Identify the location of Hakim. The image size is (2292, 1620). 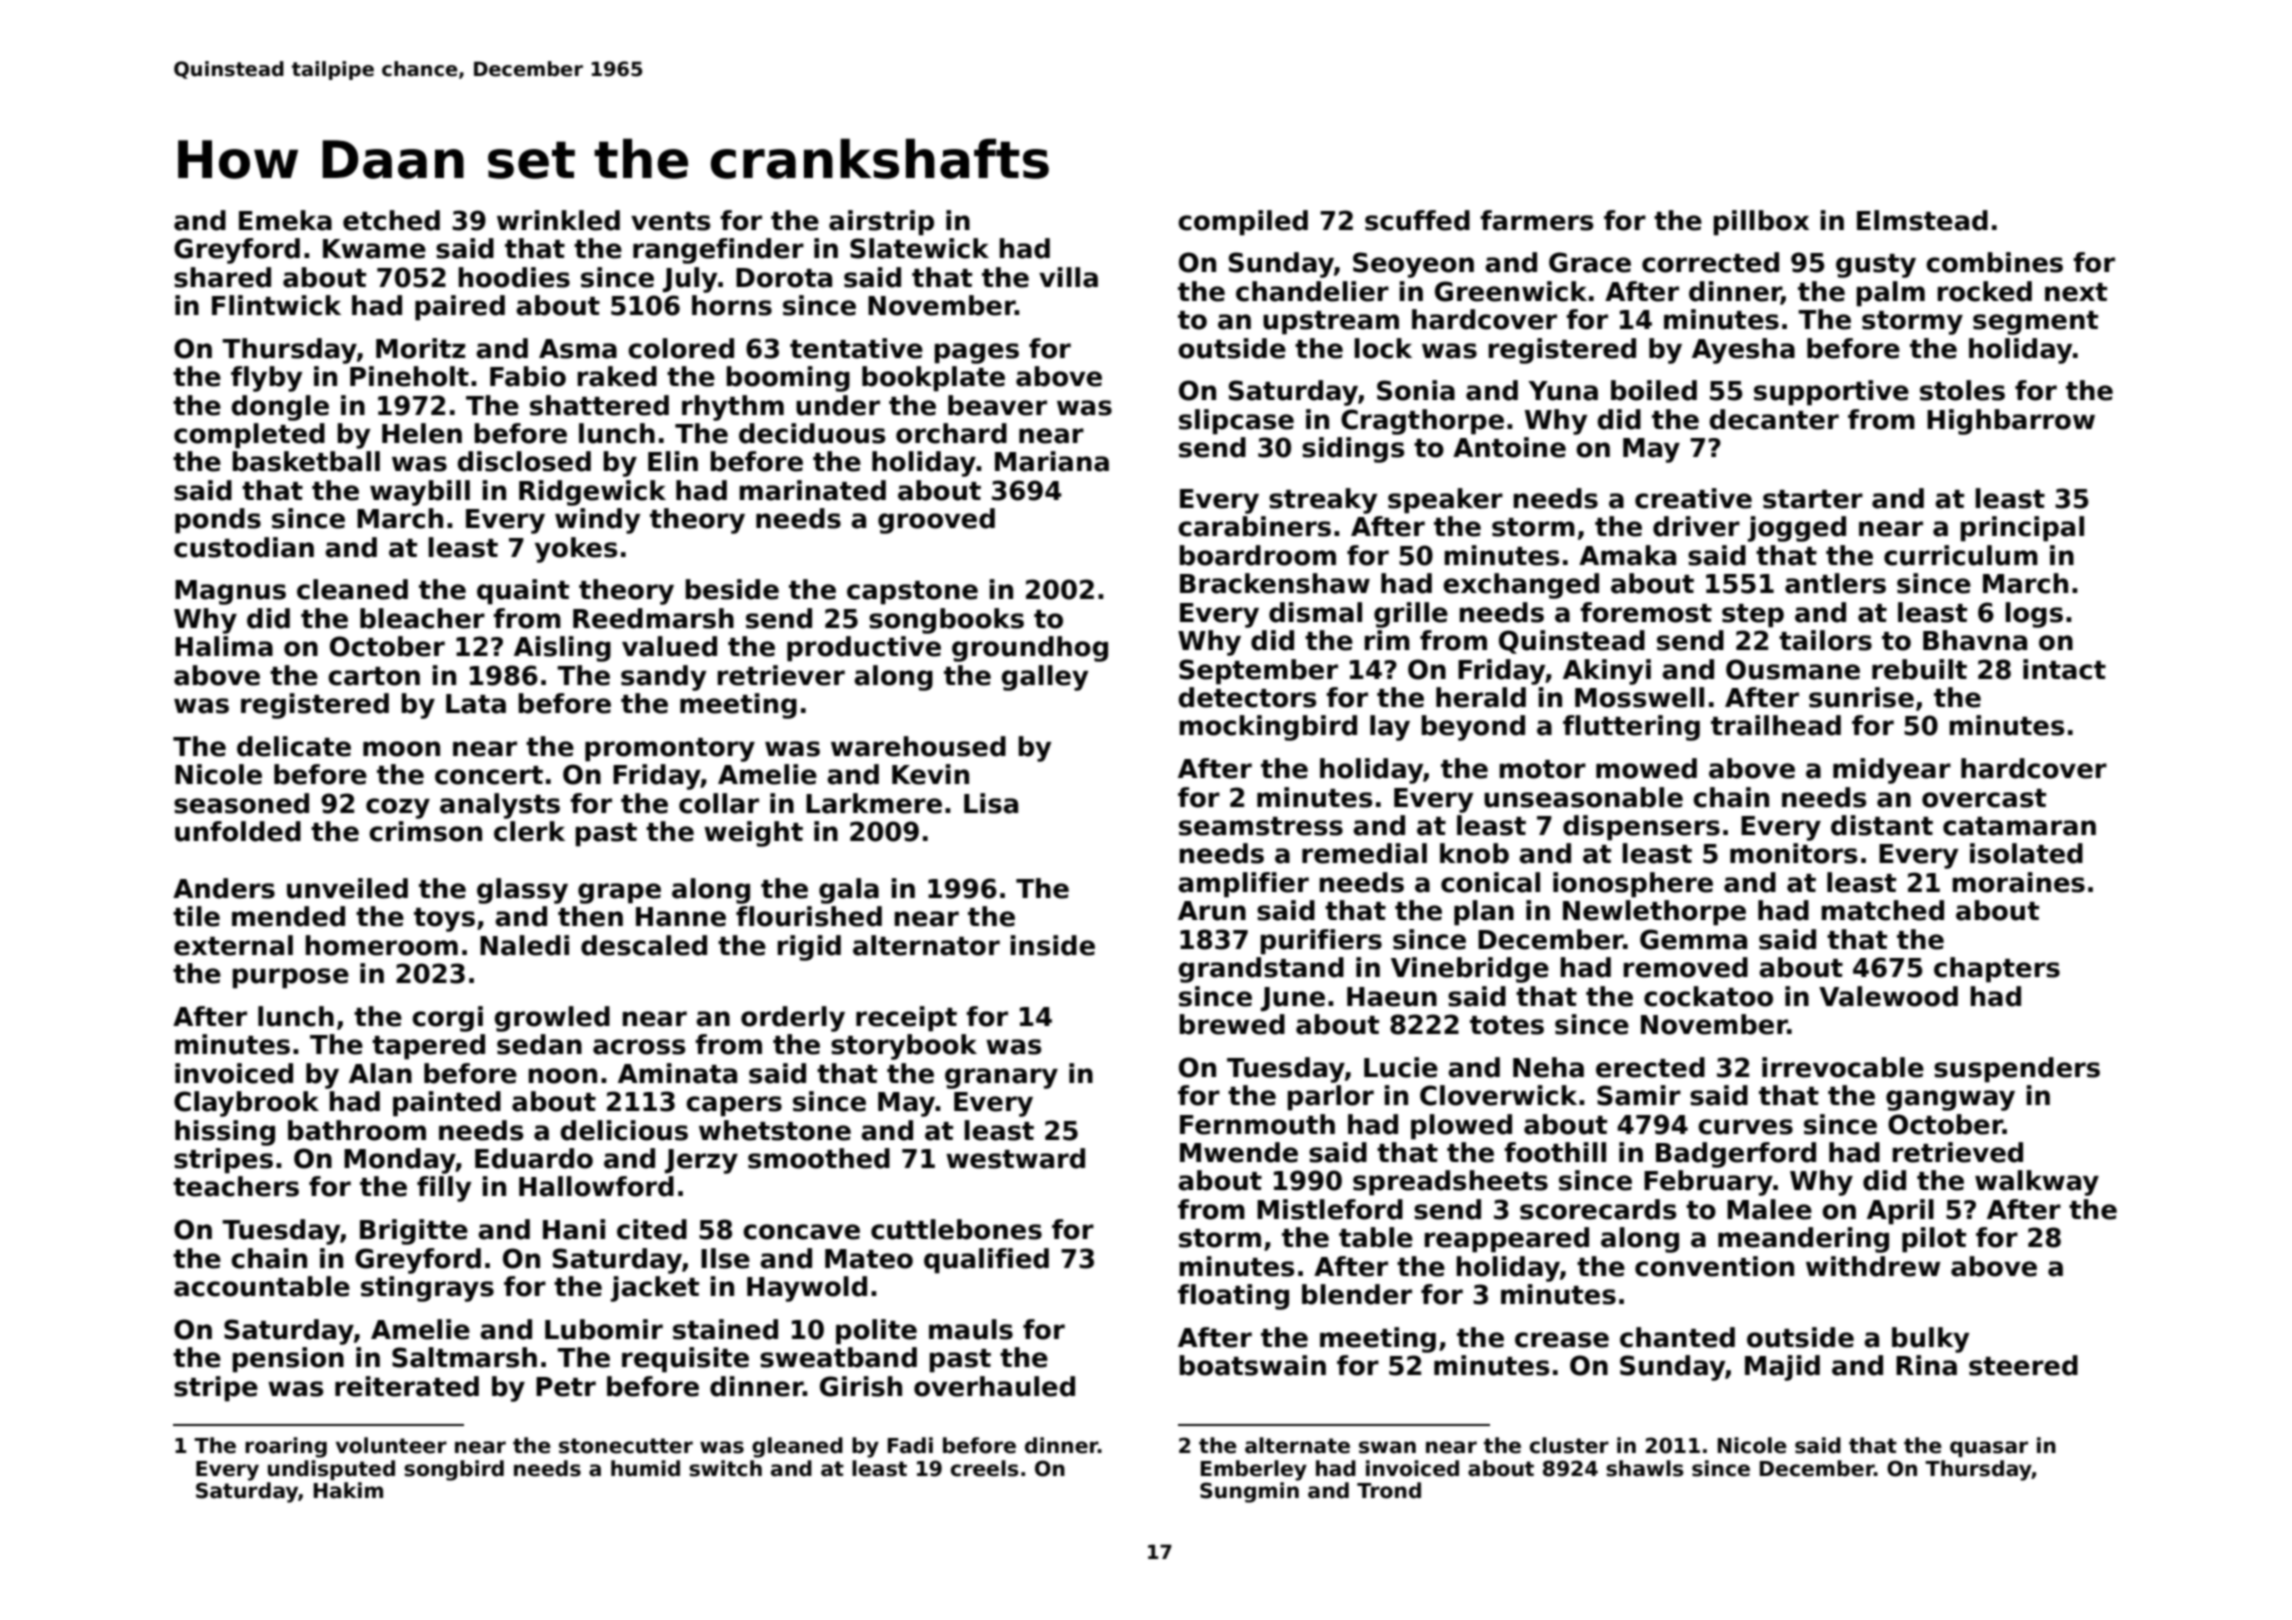
(348, 1490).
